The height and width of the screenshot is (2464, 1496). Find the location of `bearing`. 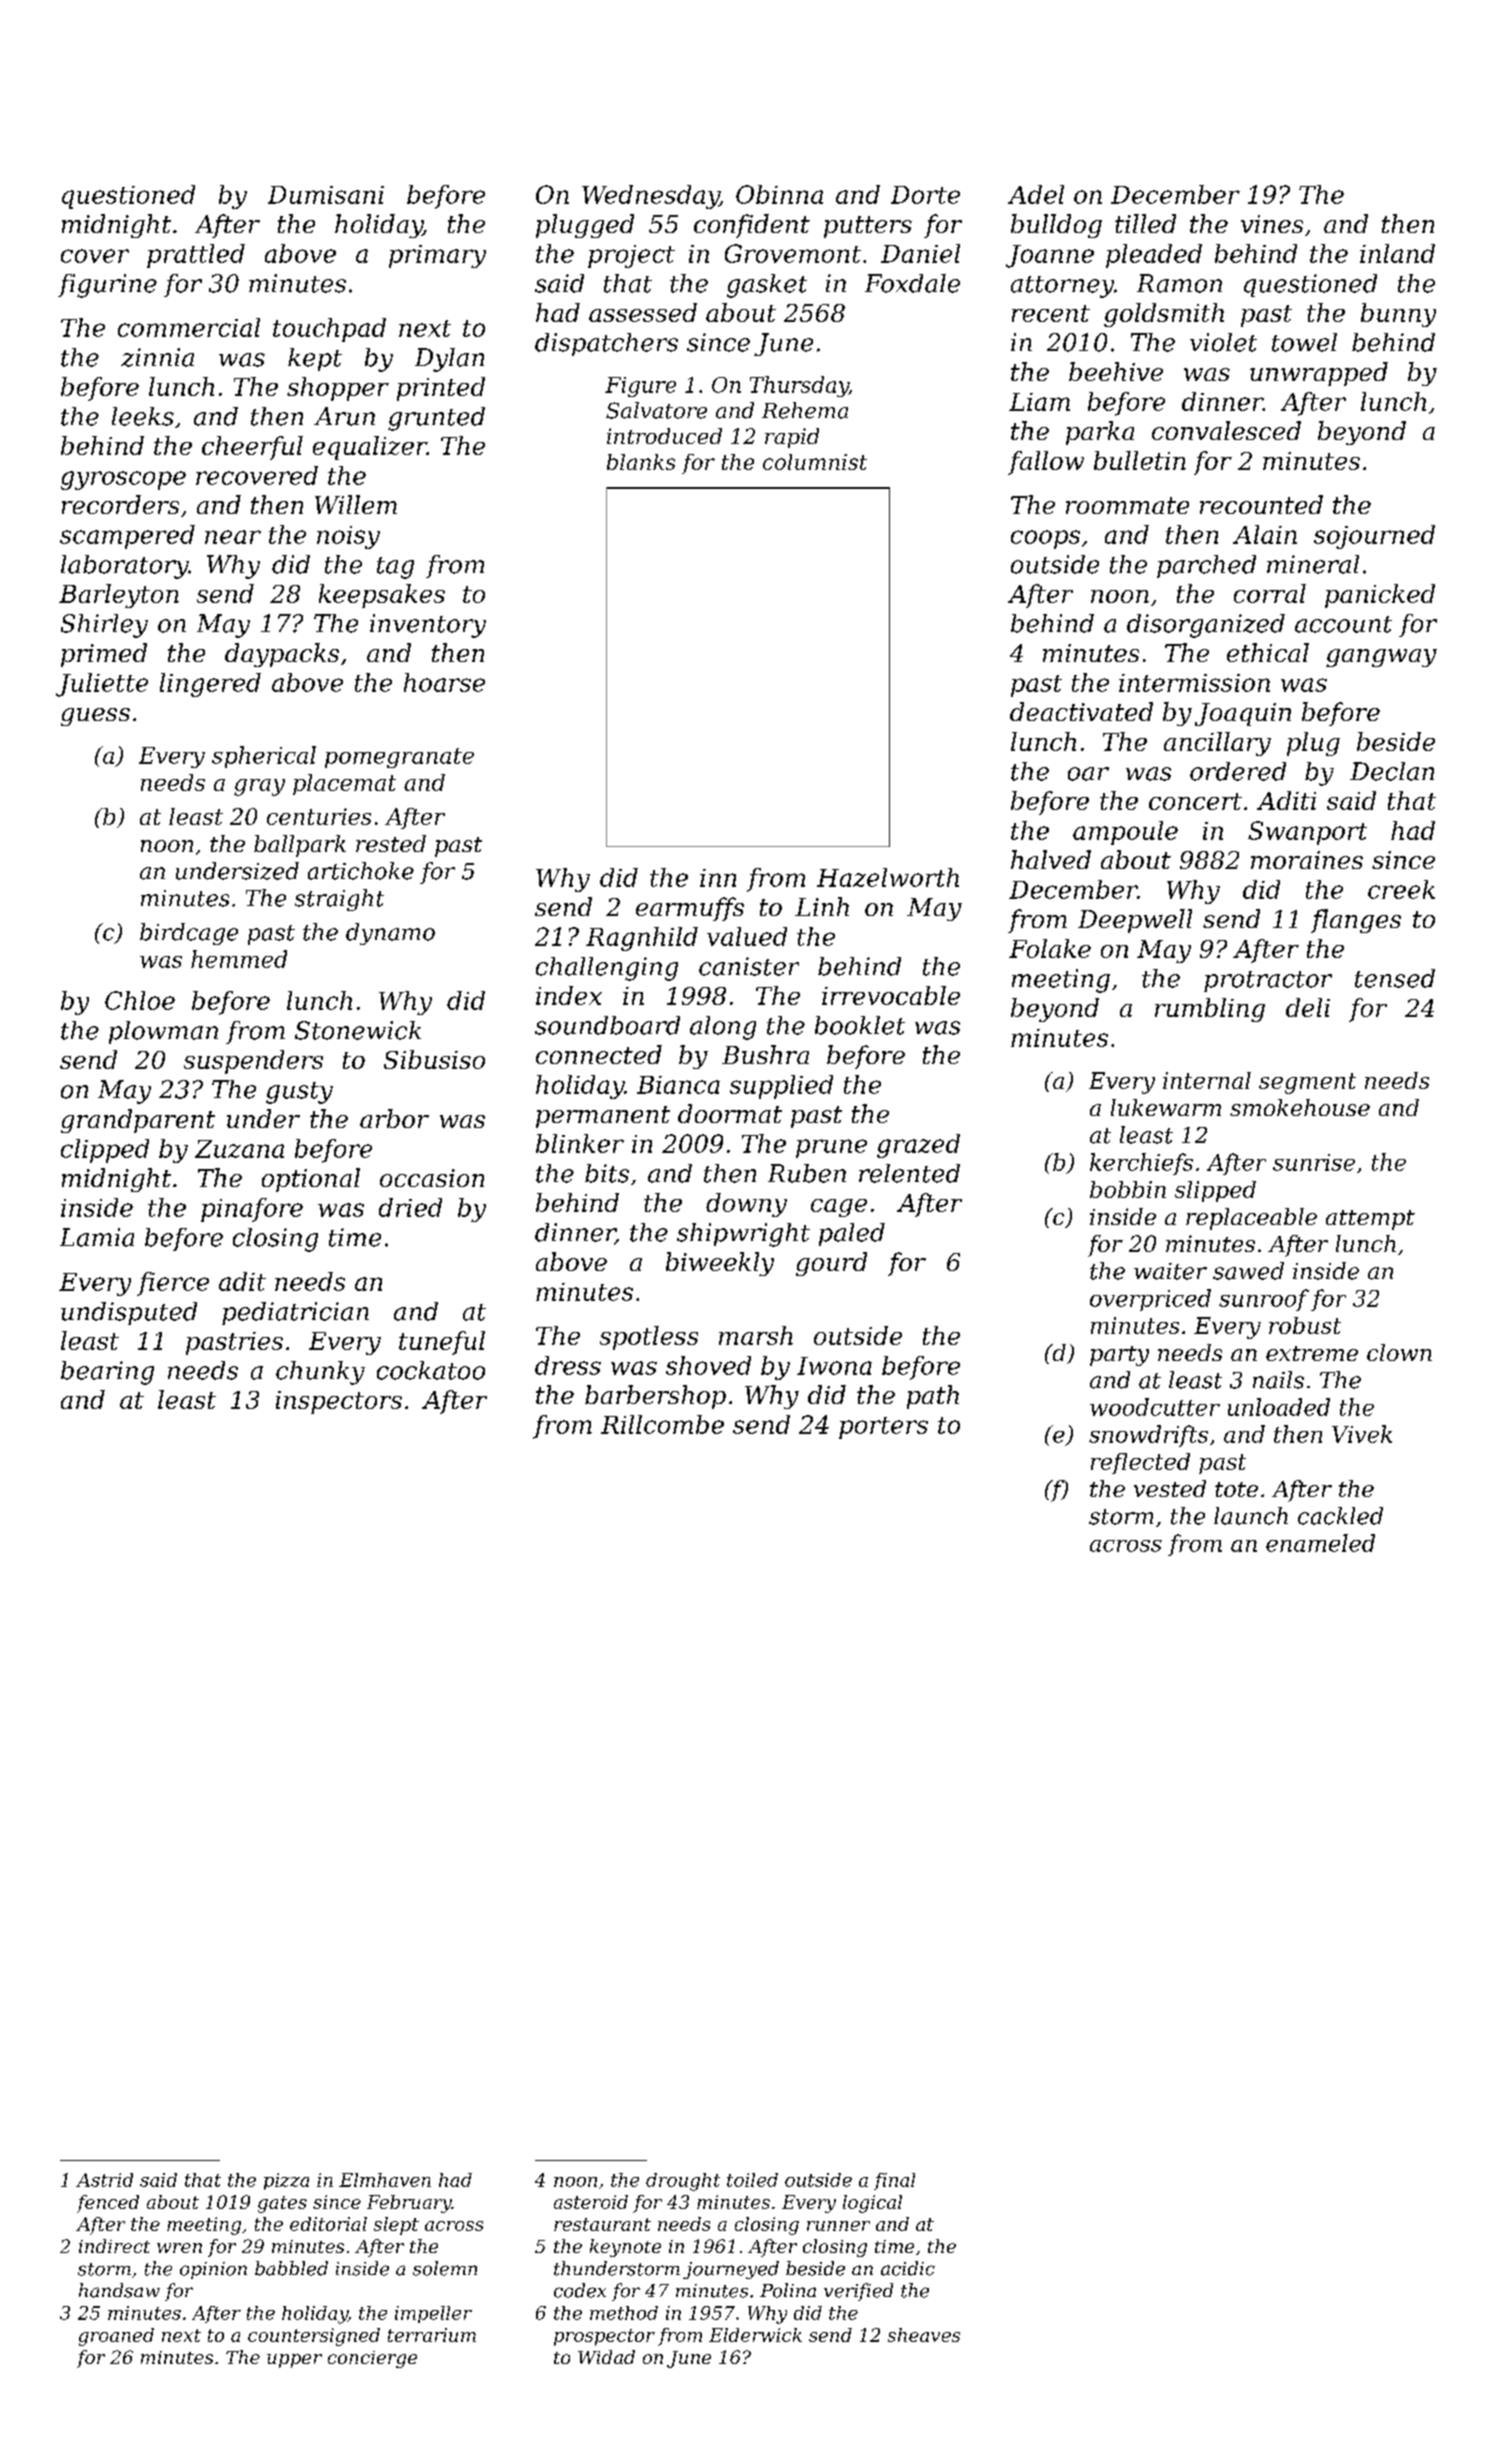

bearing is located at coordinates (107, 1373).
